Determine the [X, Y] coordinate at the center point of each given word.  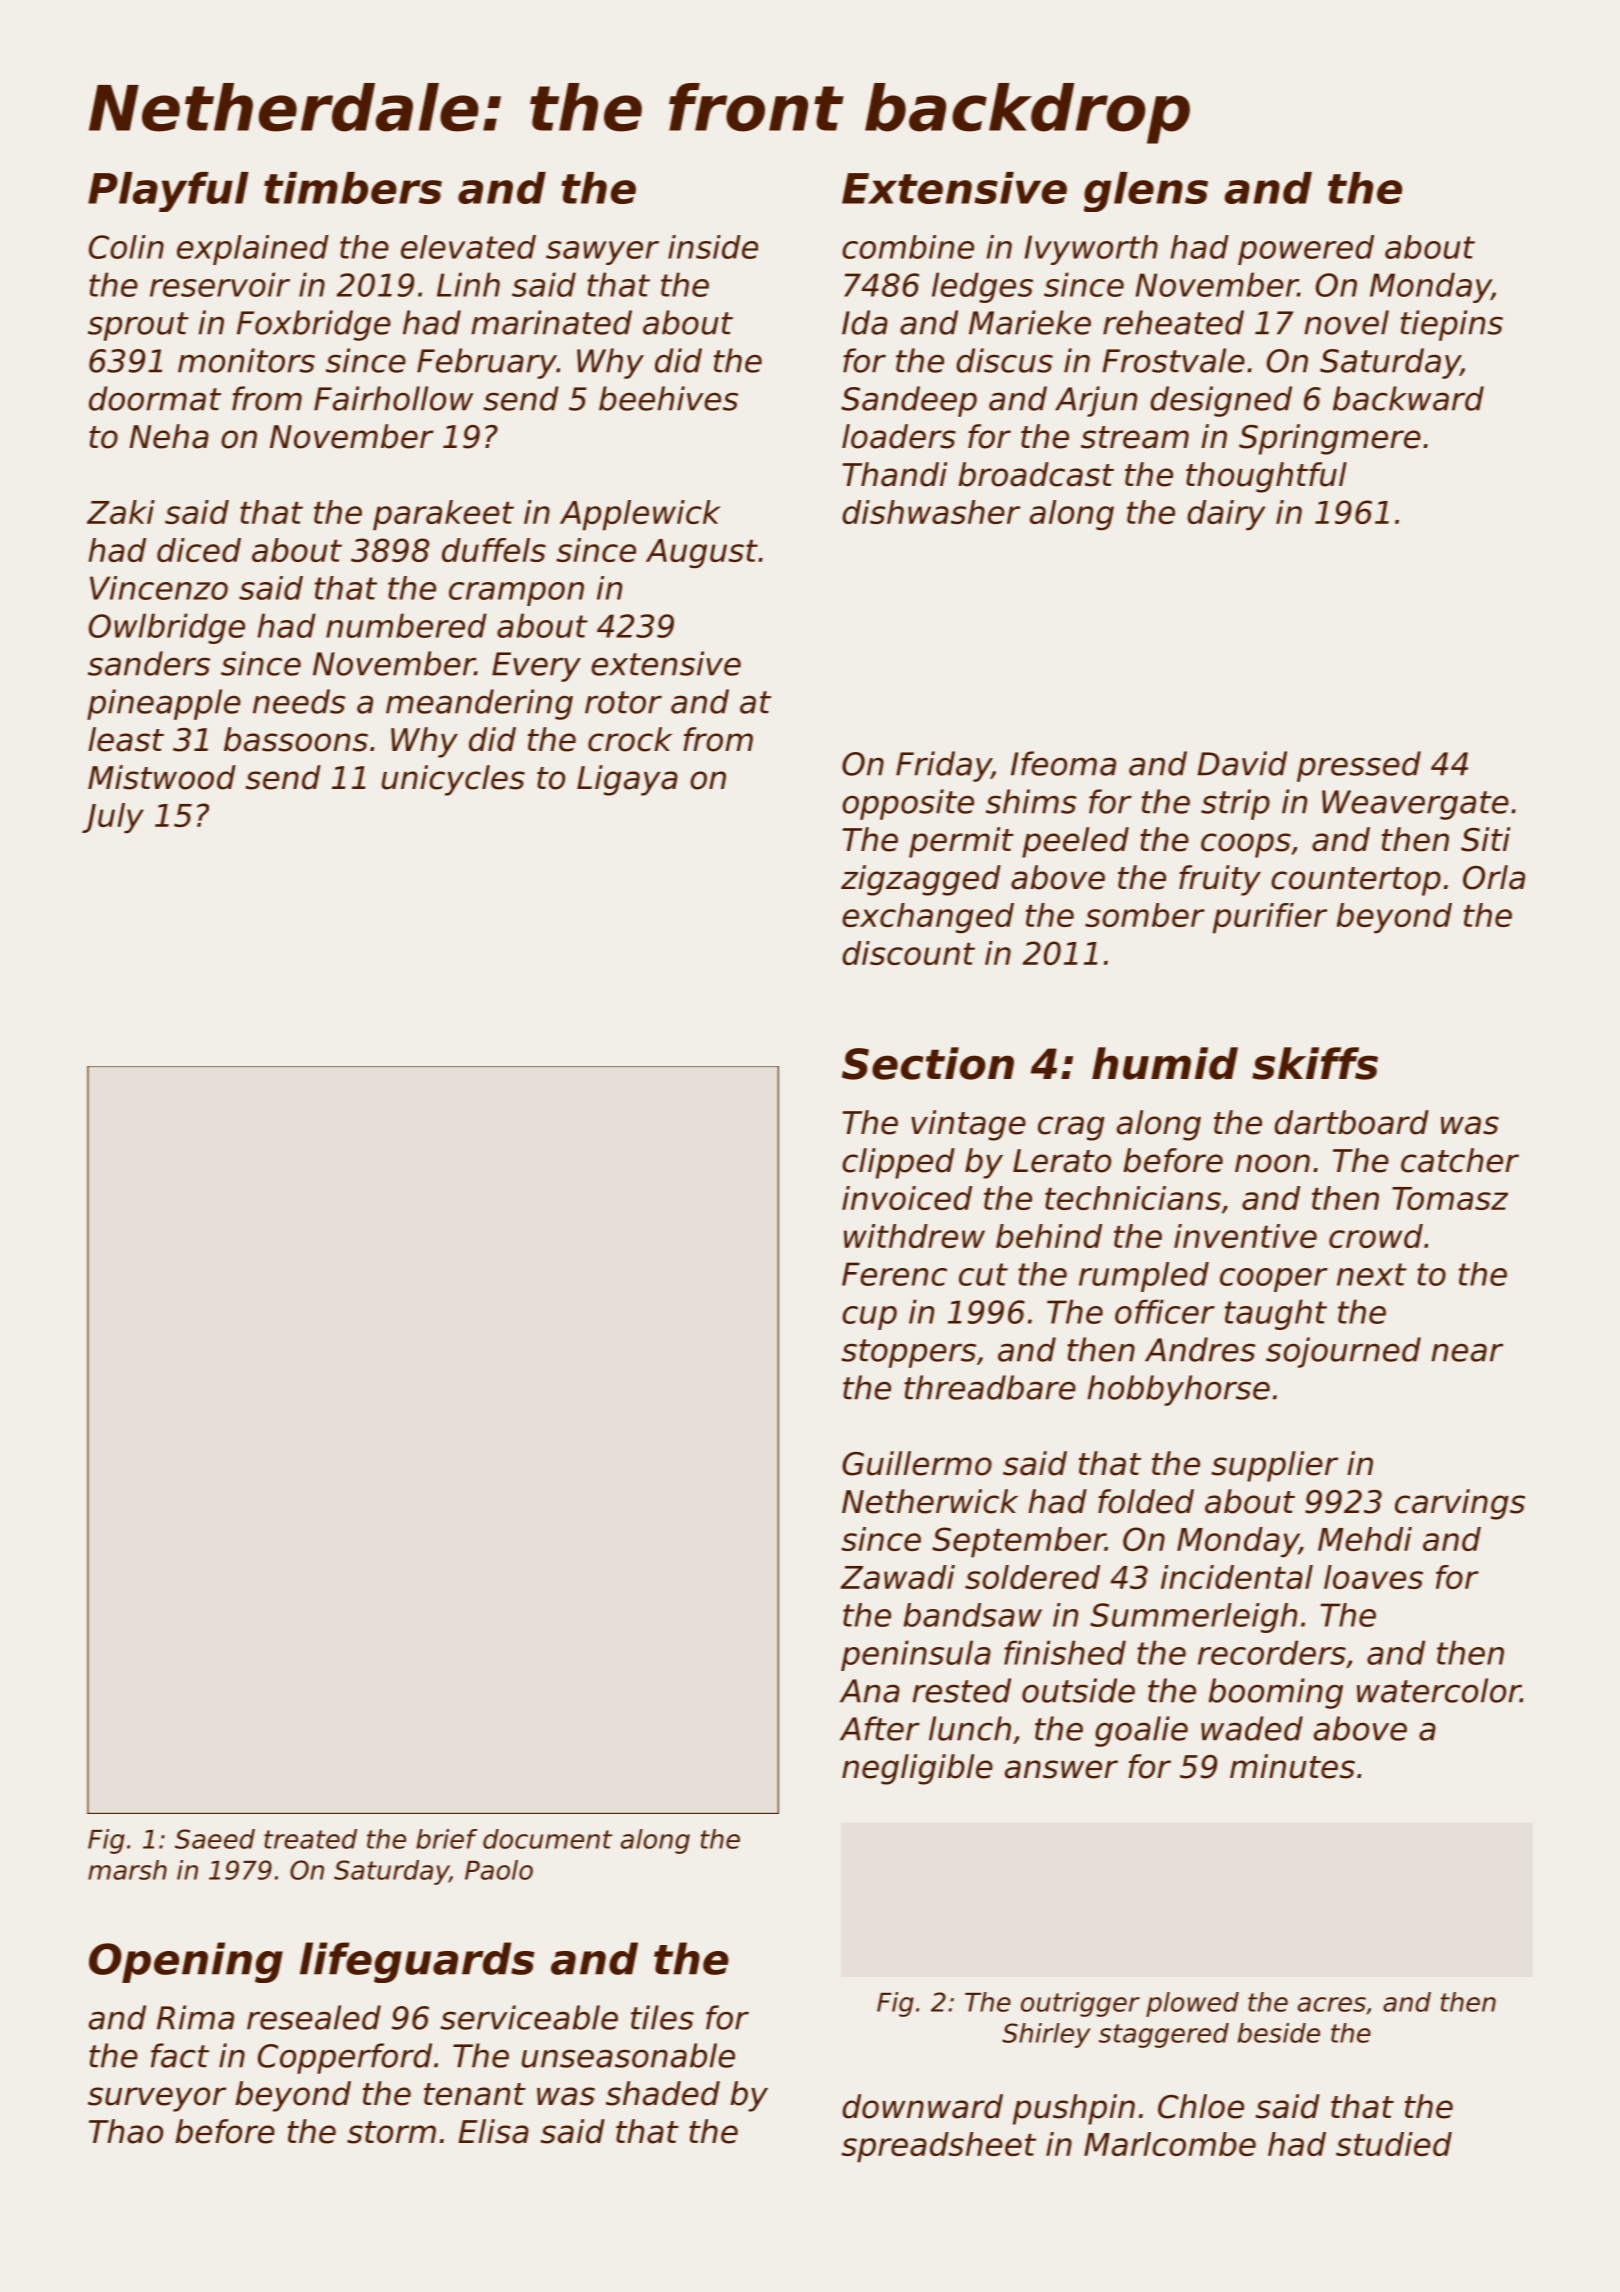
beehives [668, 398]
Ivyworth [1091, 250]
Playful [168, 192]
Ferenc [894, 1274]
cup [869, 1318]
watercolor [1439, 1690]
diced [199, 550]
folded [1146, 1501]
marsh [127, 1870]
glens [1146, 192]
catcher [1460, 1160]
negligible [917, 1769]
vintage [968, 1125]
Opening [186, 1962]
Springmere [1330, 439]
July [113, 818]
